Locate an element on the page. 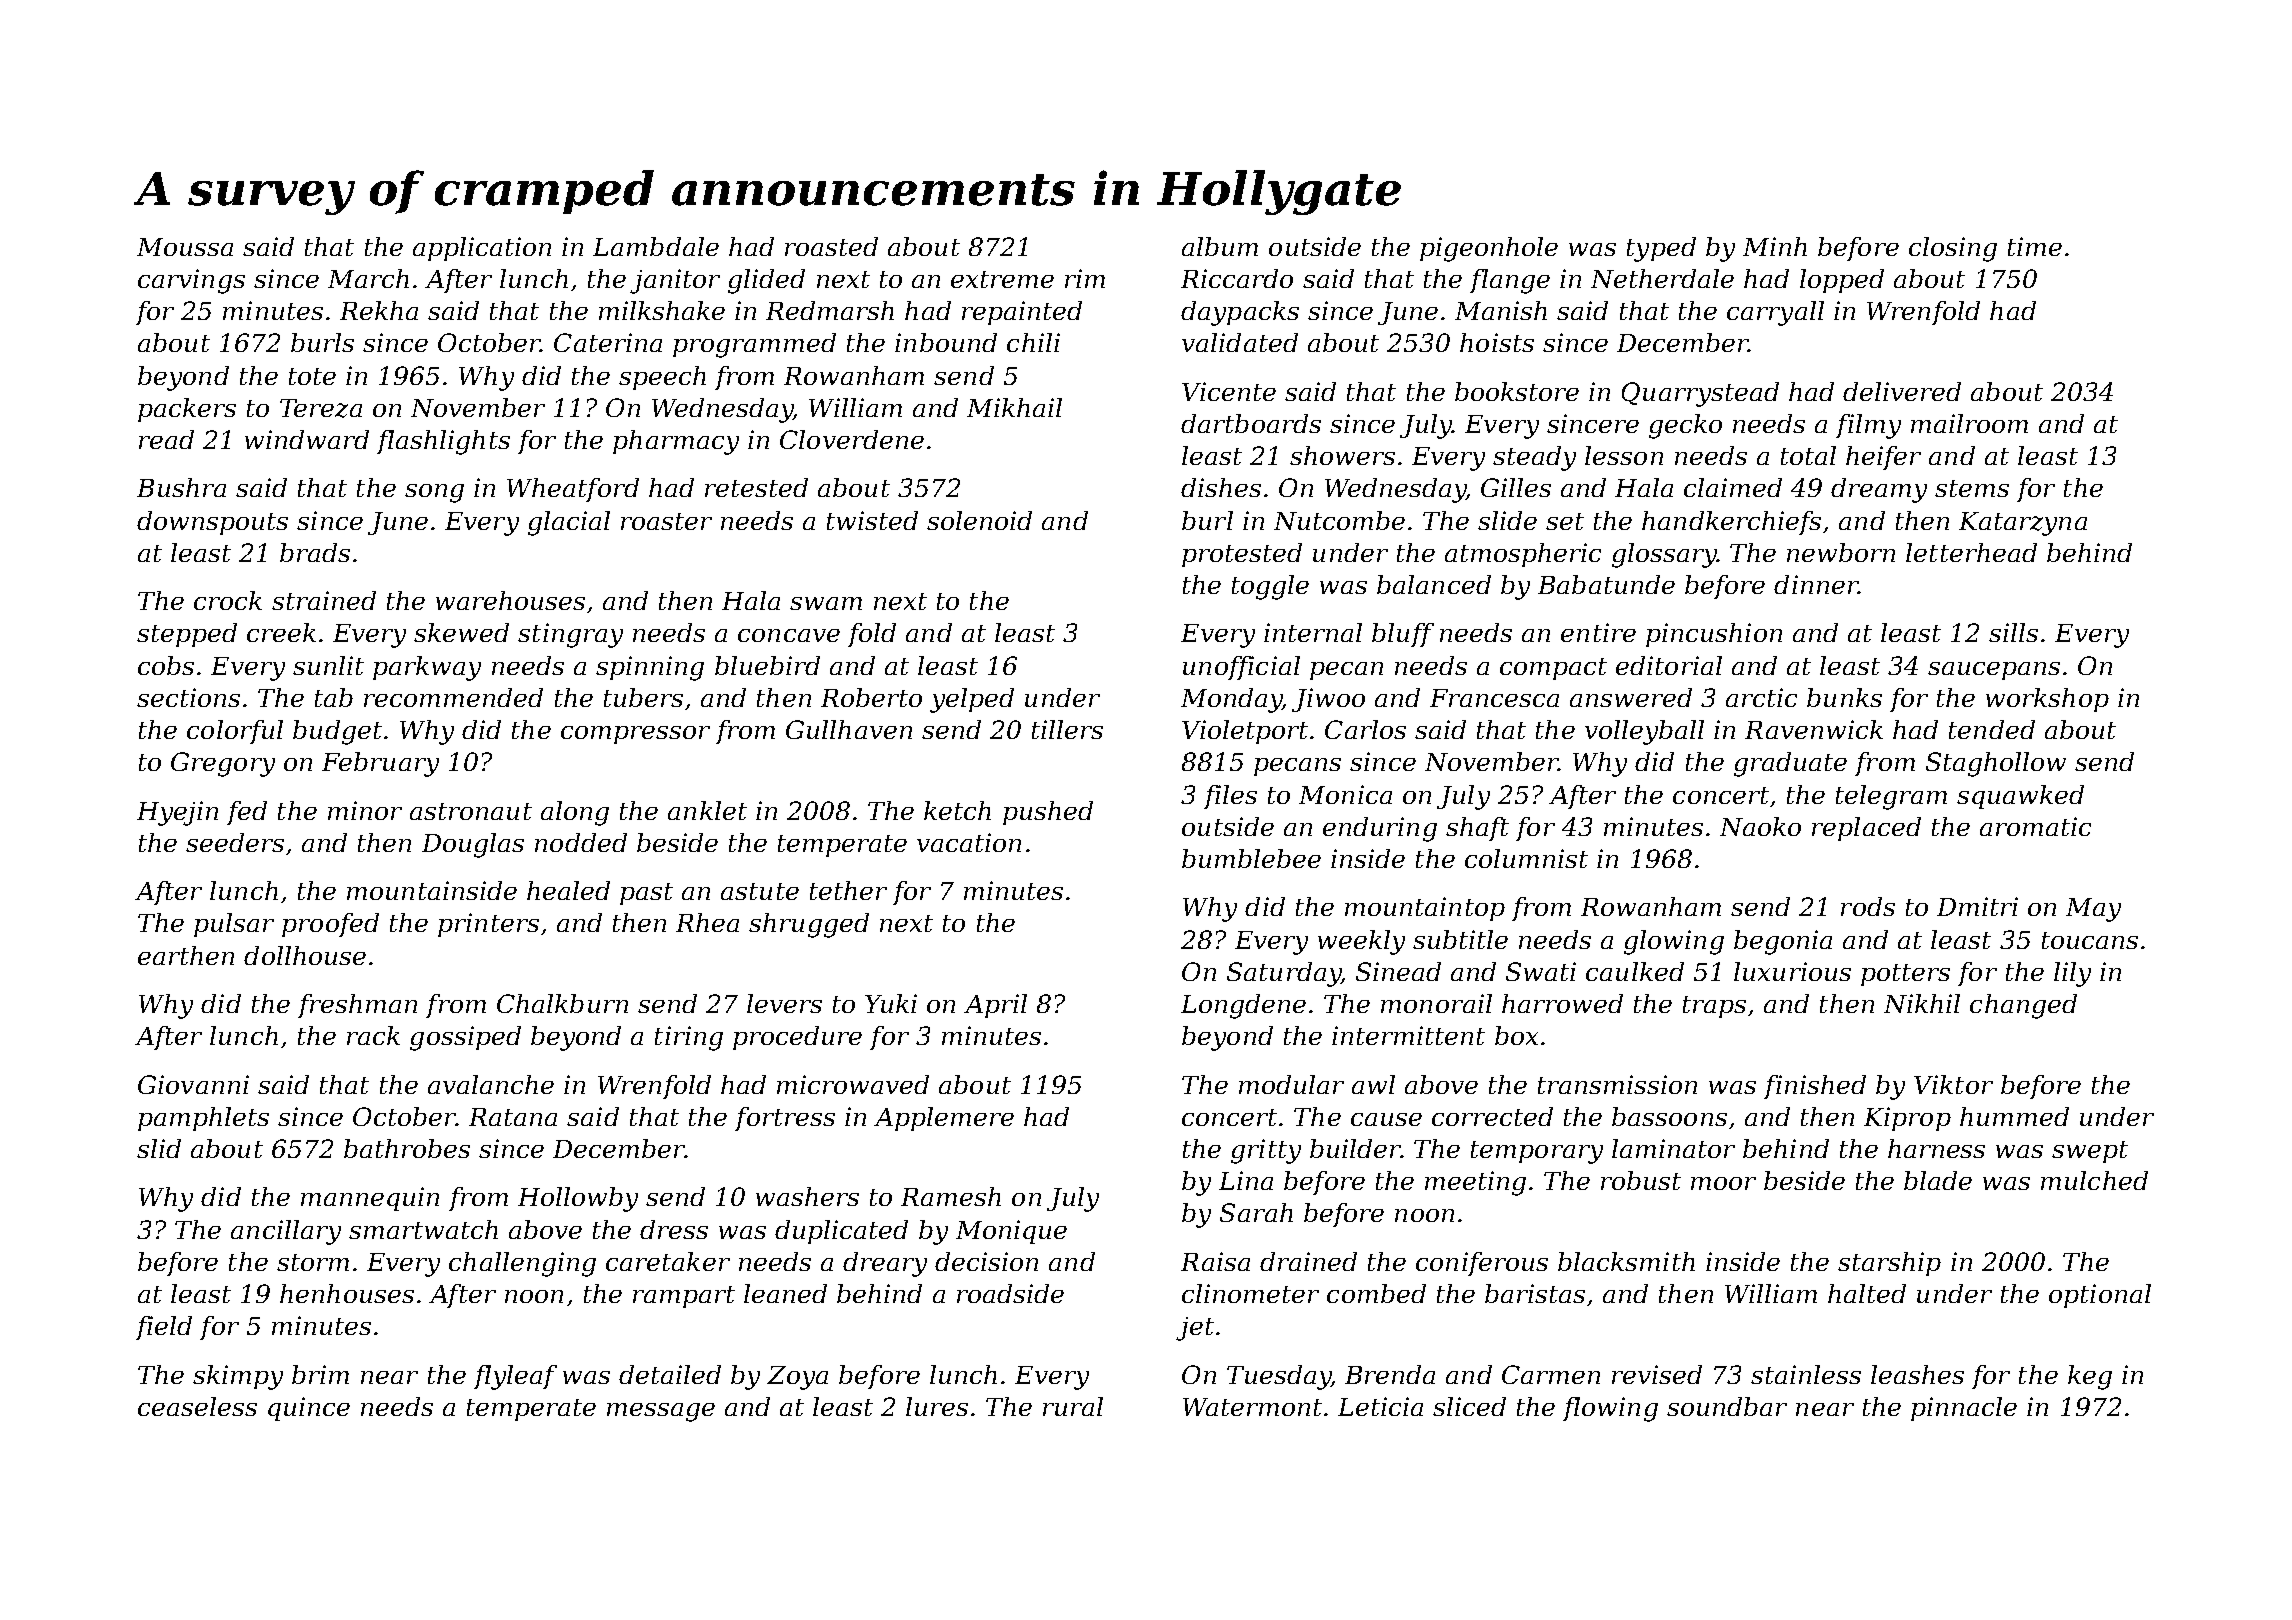  files is located at coordinates (1230, 797).
